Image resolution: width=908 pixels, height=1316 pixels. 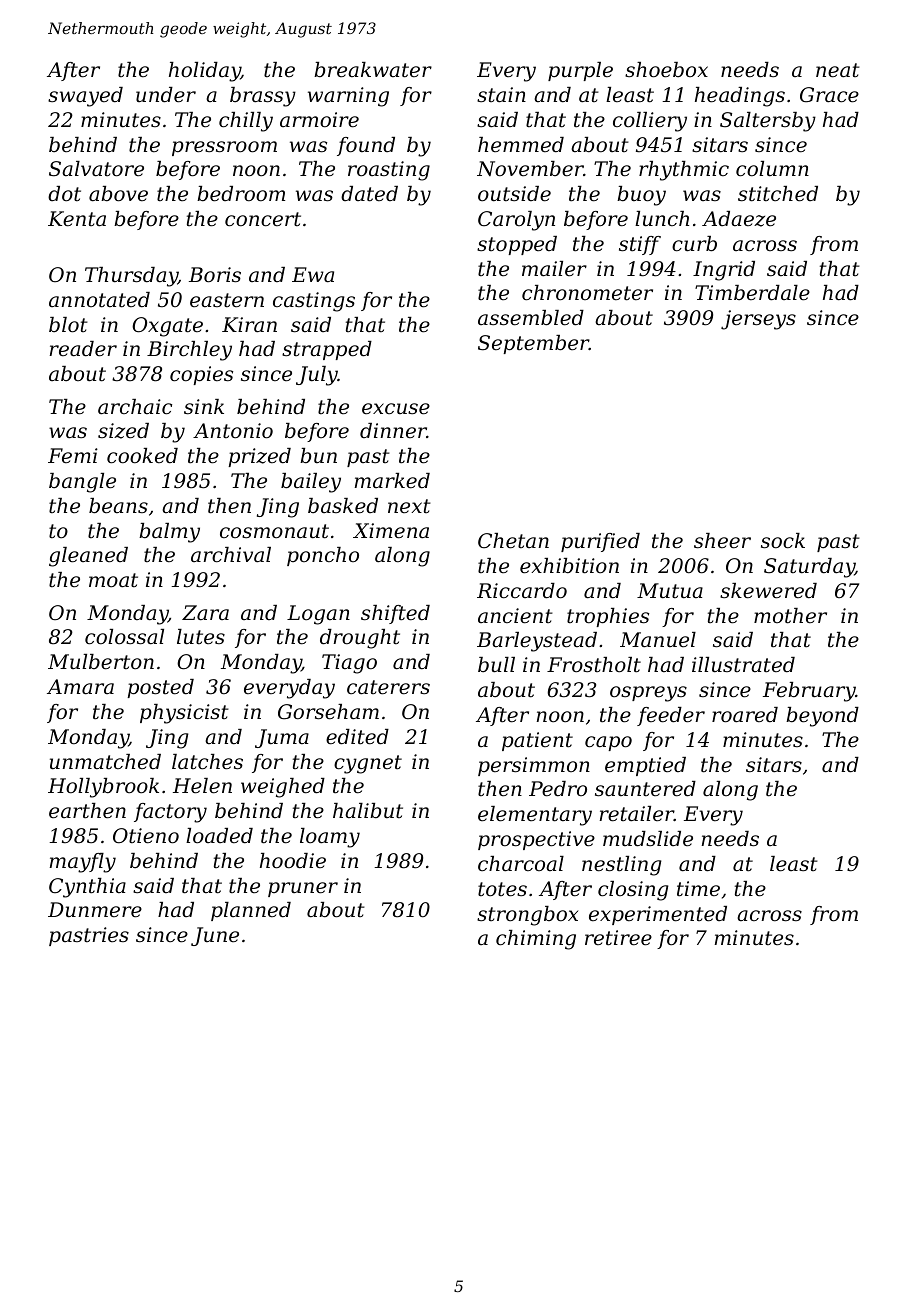 What do you see at coordinates (274, 531) in the document?
I see `cosmonaut` at bounding box center [274, 531].
